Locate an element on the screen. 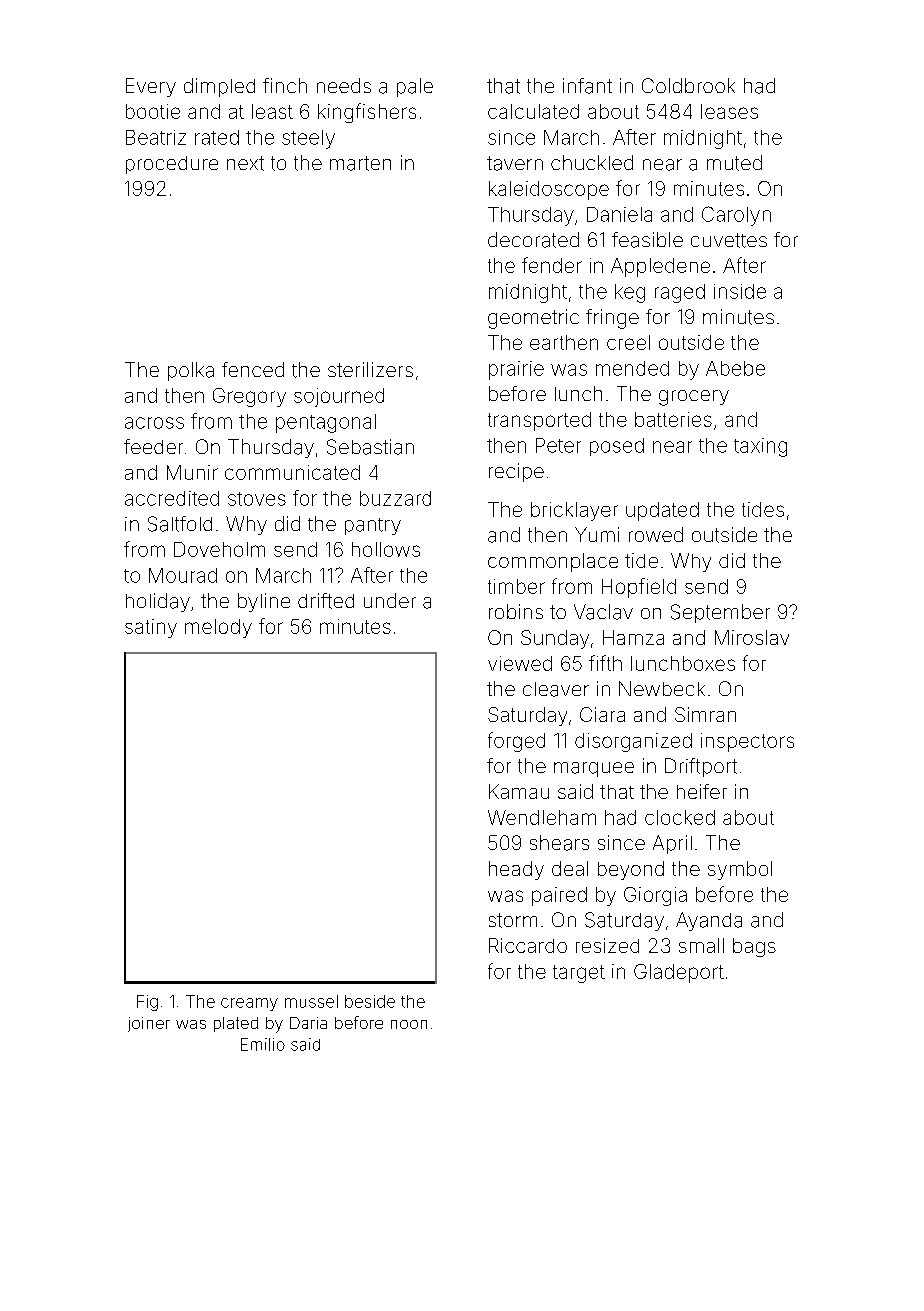  recipe is located at coordinates (516, 472).
